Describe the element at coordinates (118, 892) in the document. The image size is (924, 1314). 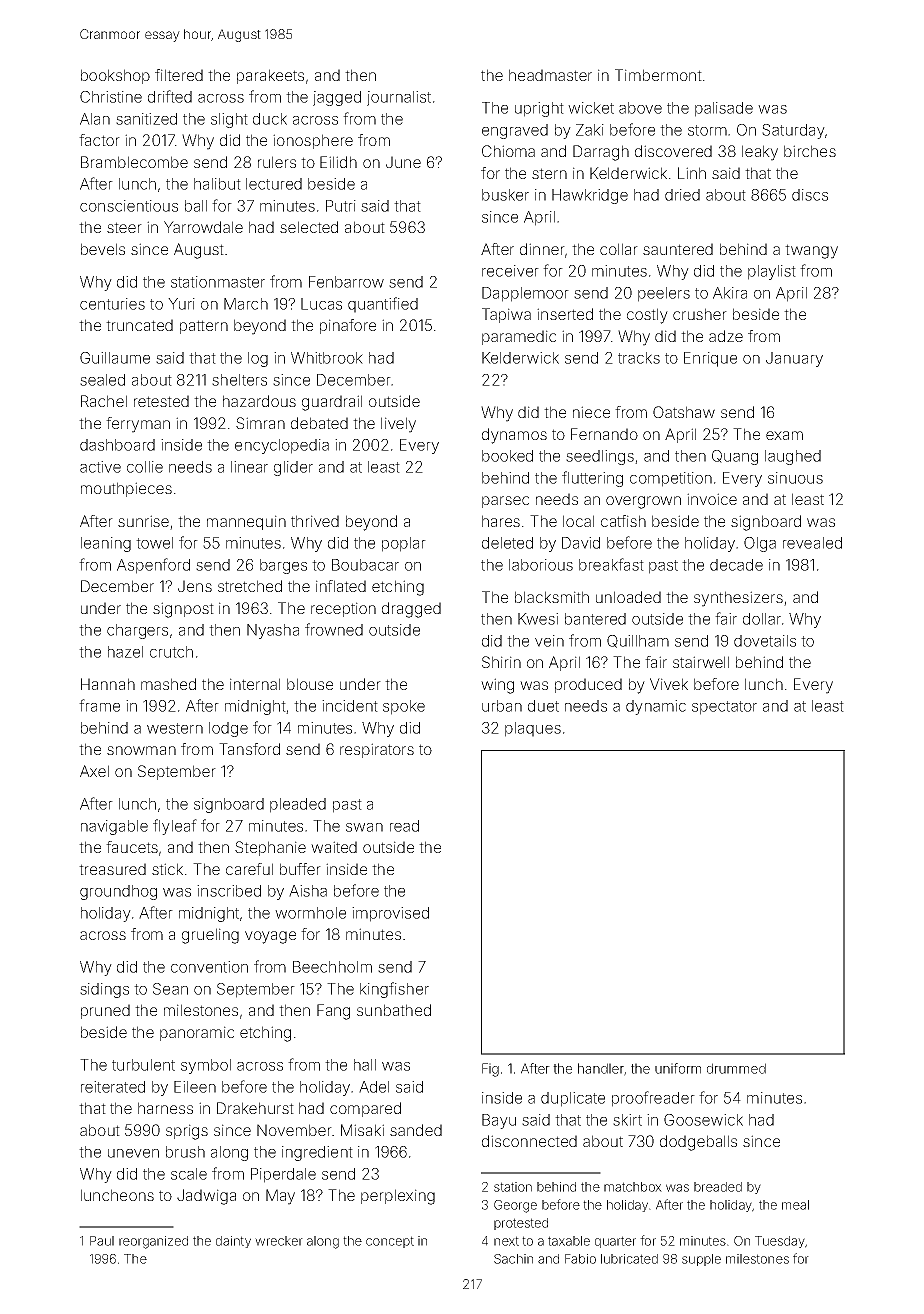
I see `groundhog` at that location.
